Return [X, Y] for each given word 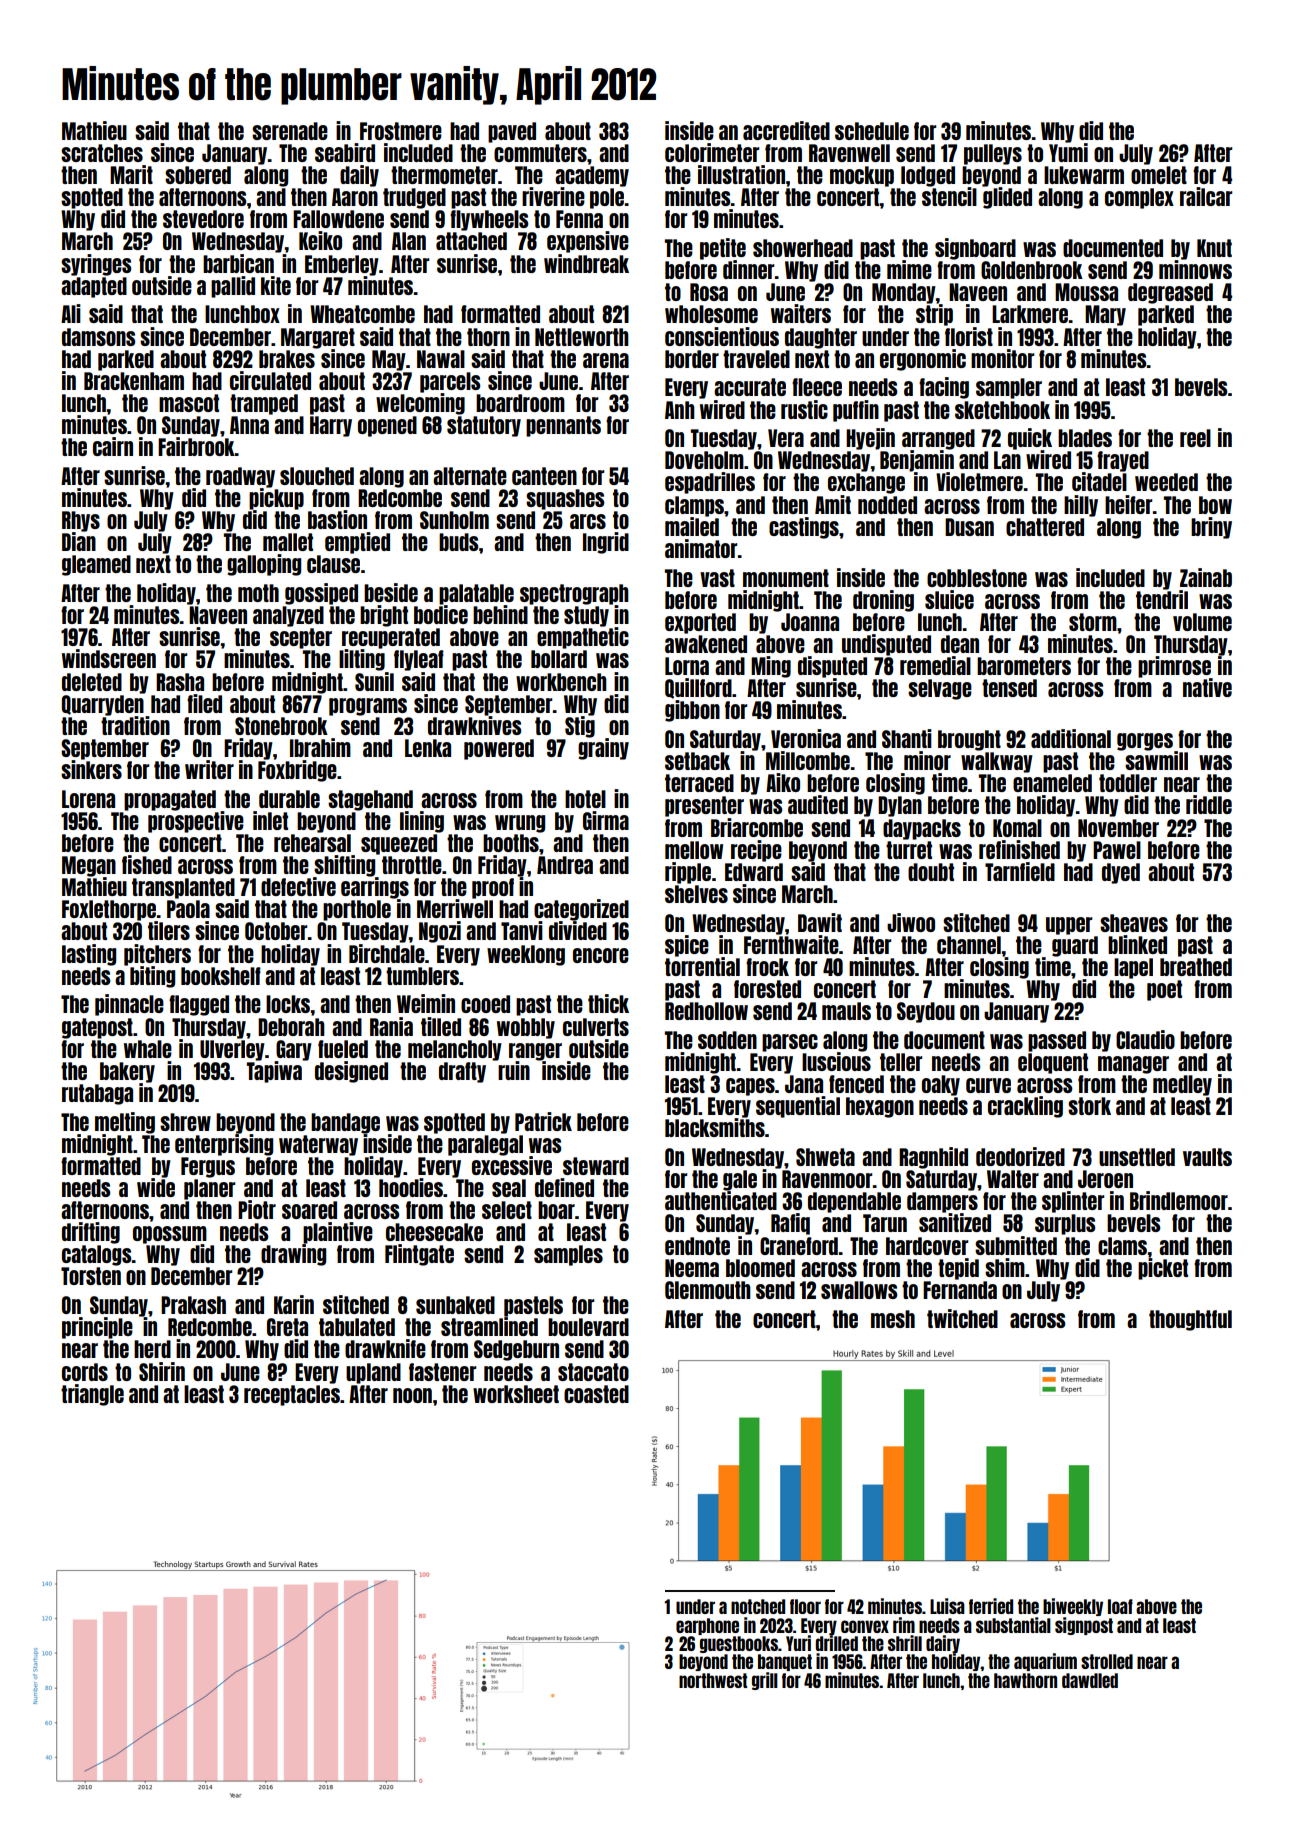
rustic [804, 409]
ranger [535, 1052]
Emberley [342, 265]
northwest [713, 1680]
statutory [484, 426]
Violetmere [979, 481]
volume [1202, 622]
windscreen [109, 658]
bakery [127, 1072]
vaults [1207, 1157]
